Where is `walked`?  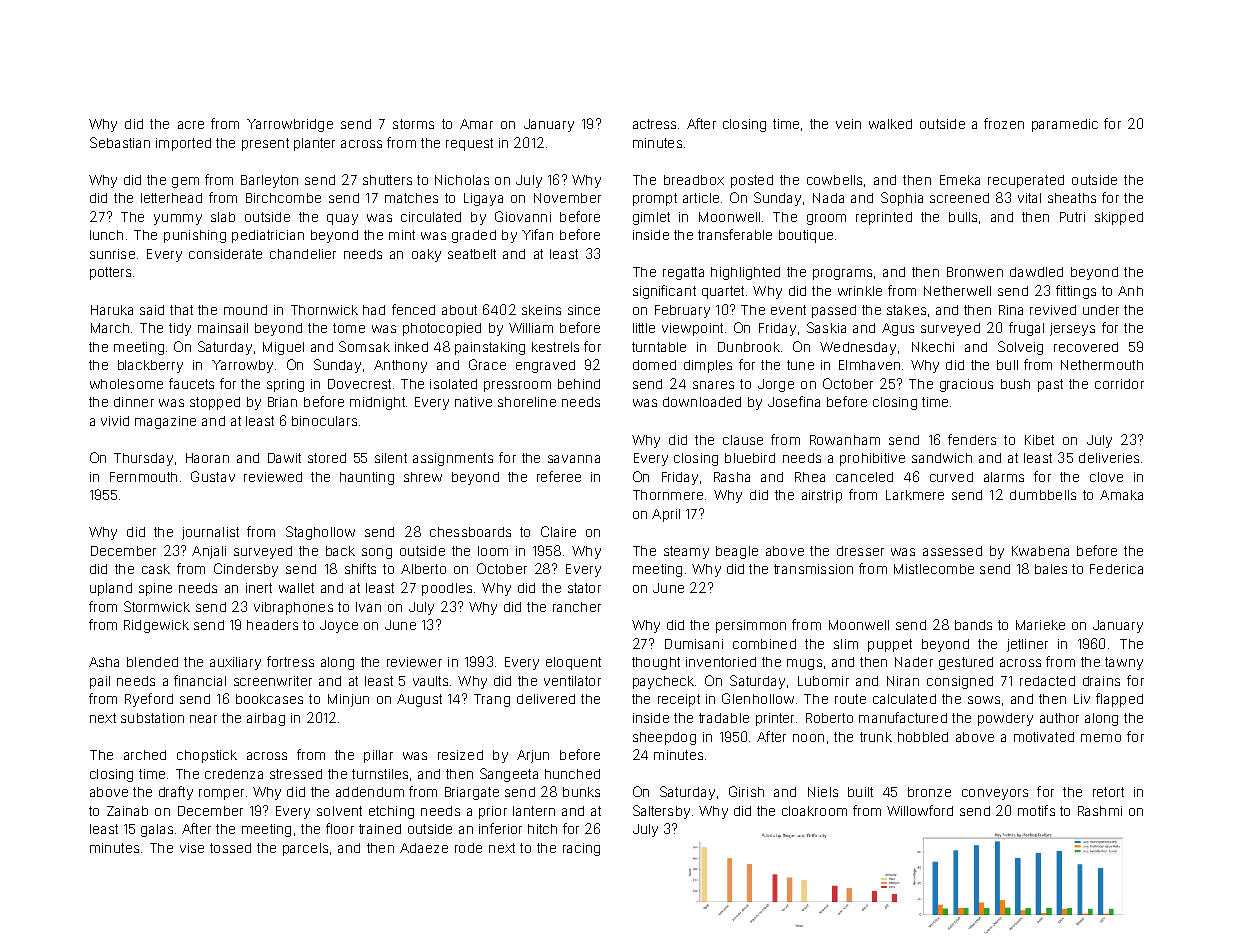
walked is located at coordinates (890, 124).
